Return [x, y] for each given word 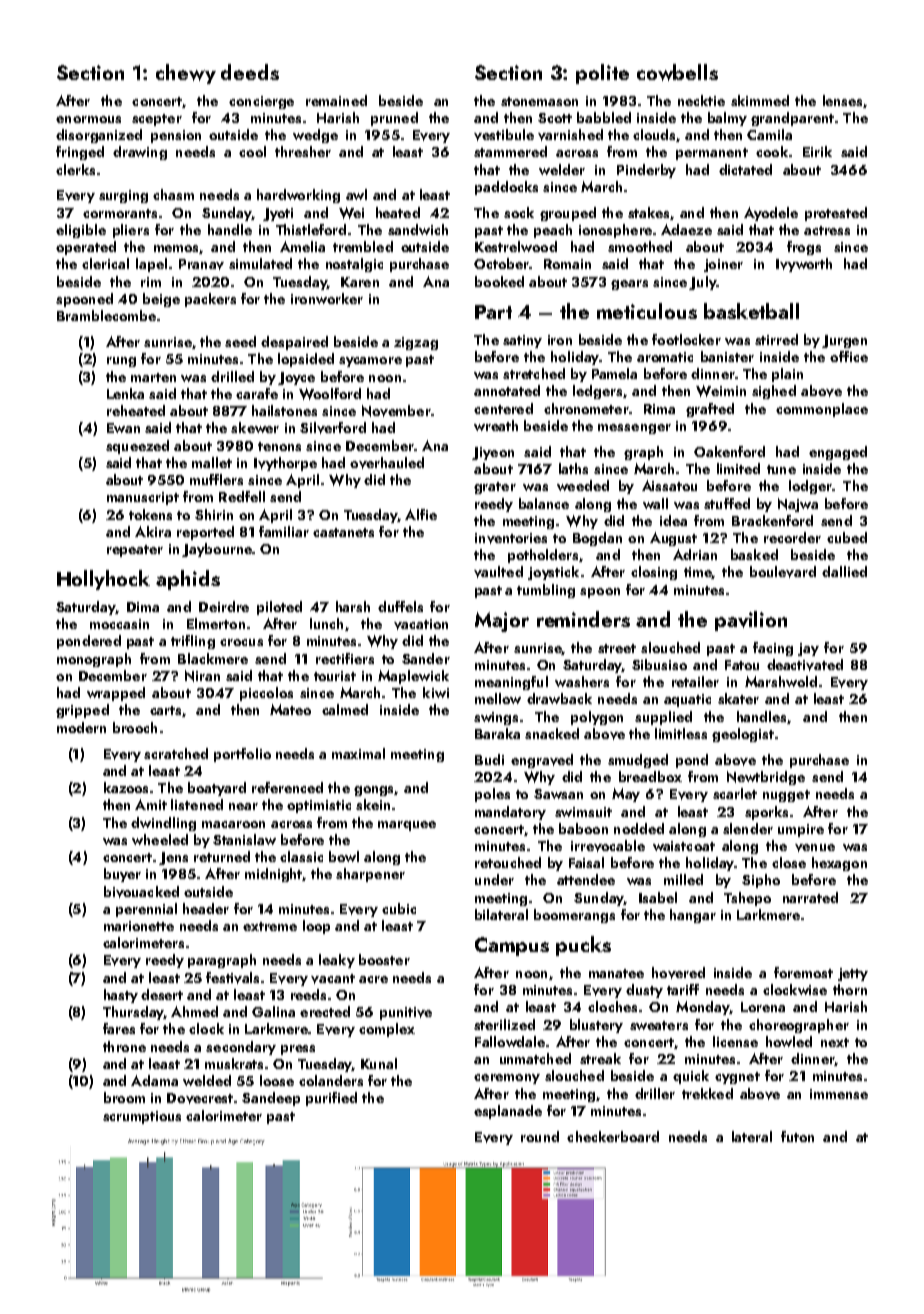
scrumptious [142, 1117]
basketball [751, 311]
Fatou [742, 665]
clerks [75, 169]
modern [81, 727]
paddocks [506, 188]
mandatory [510, 813]
